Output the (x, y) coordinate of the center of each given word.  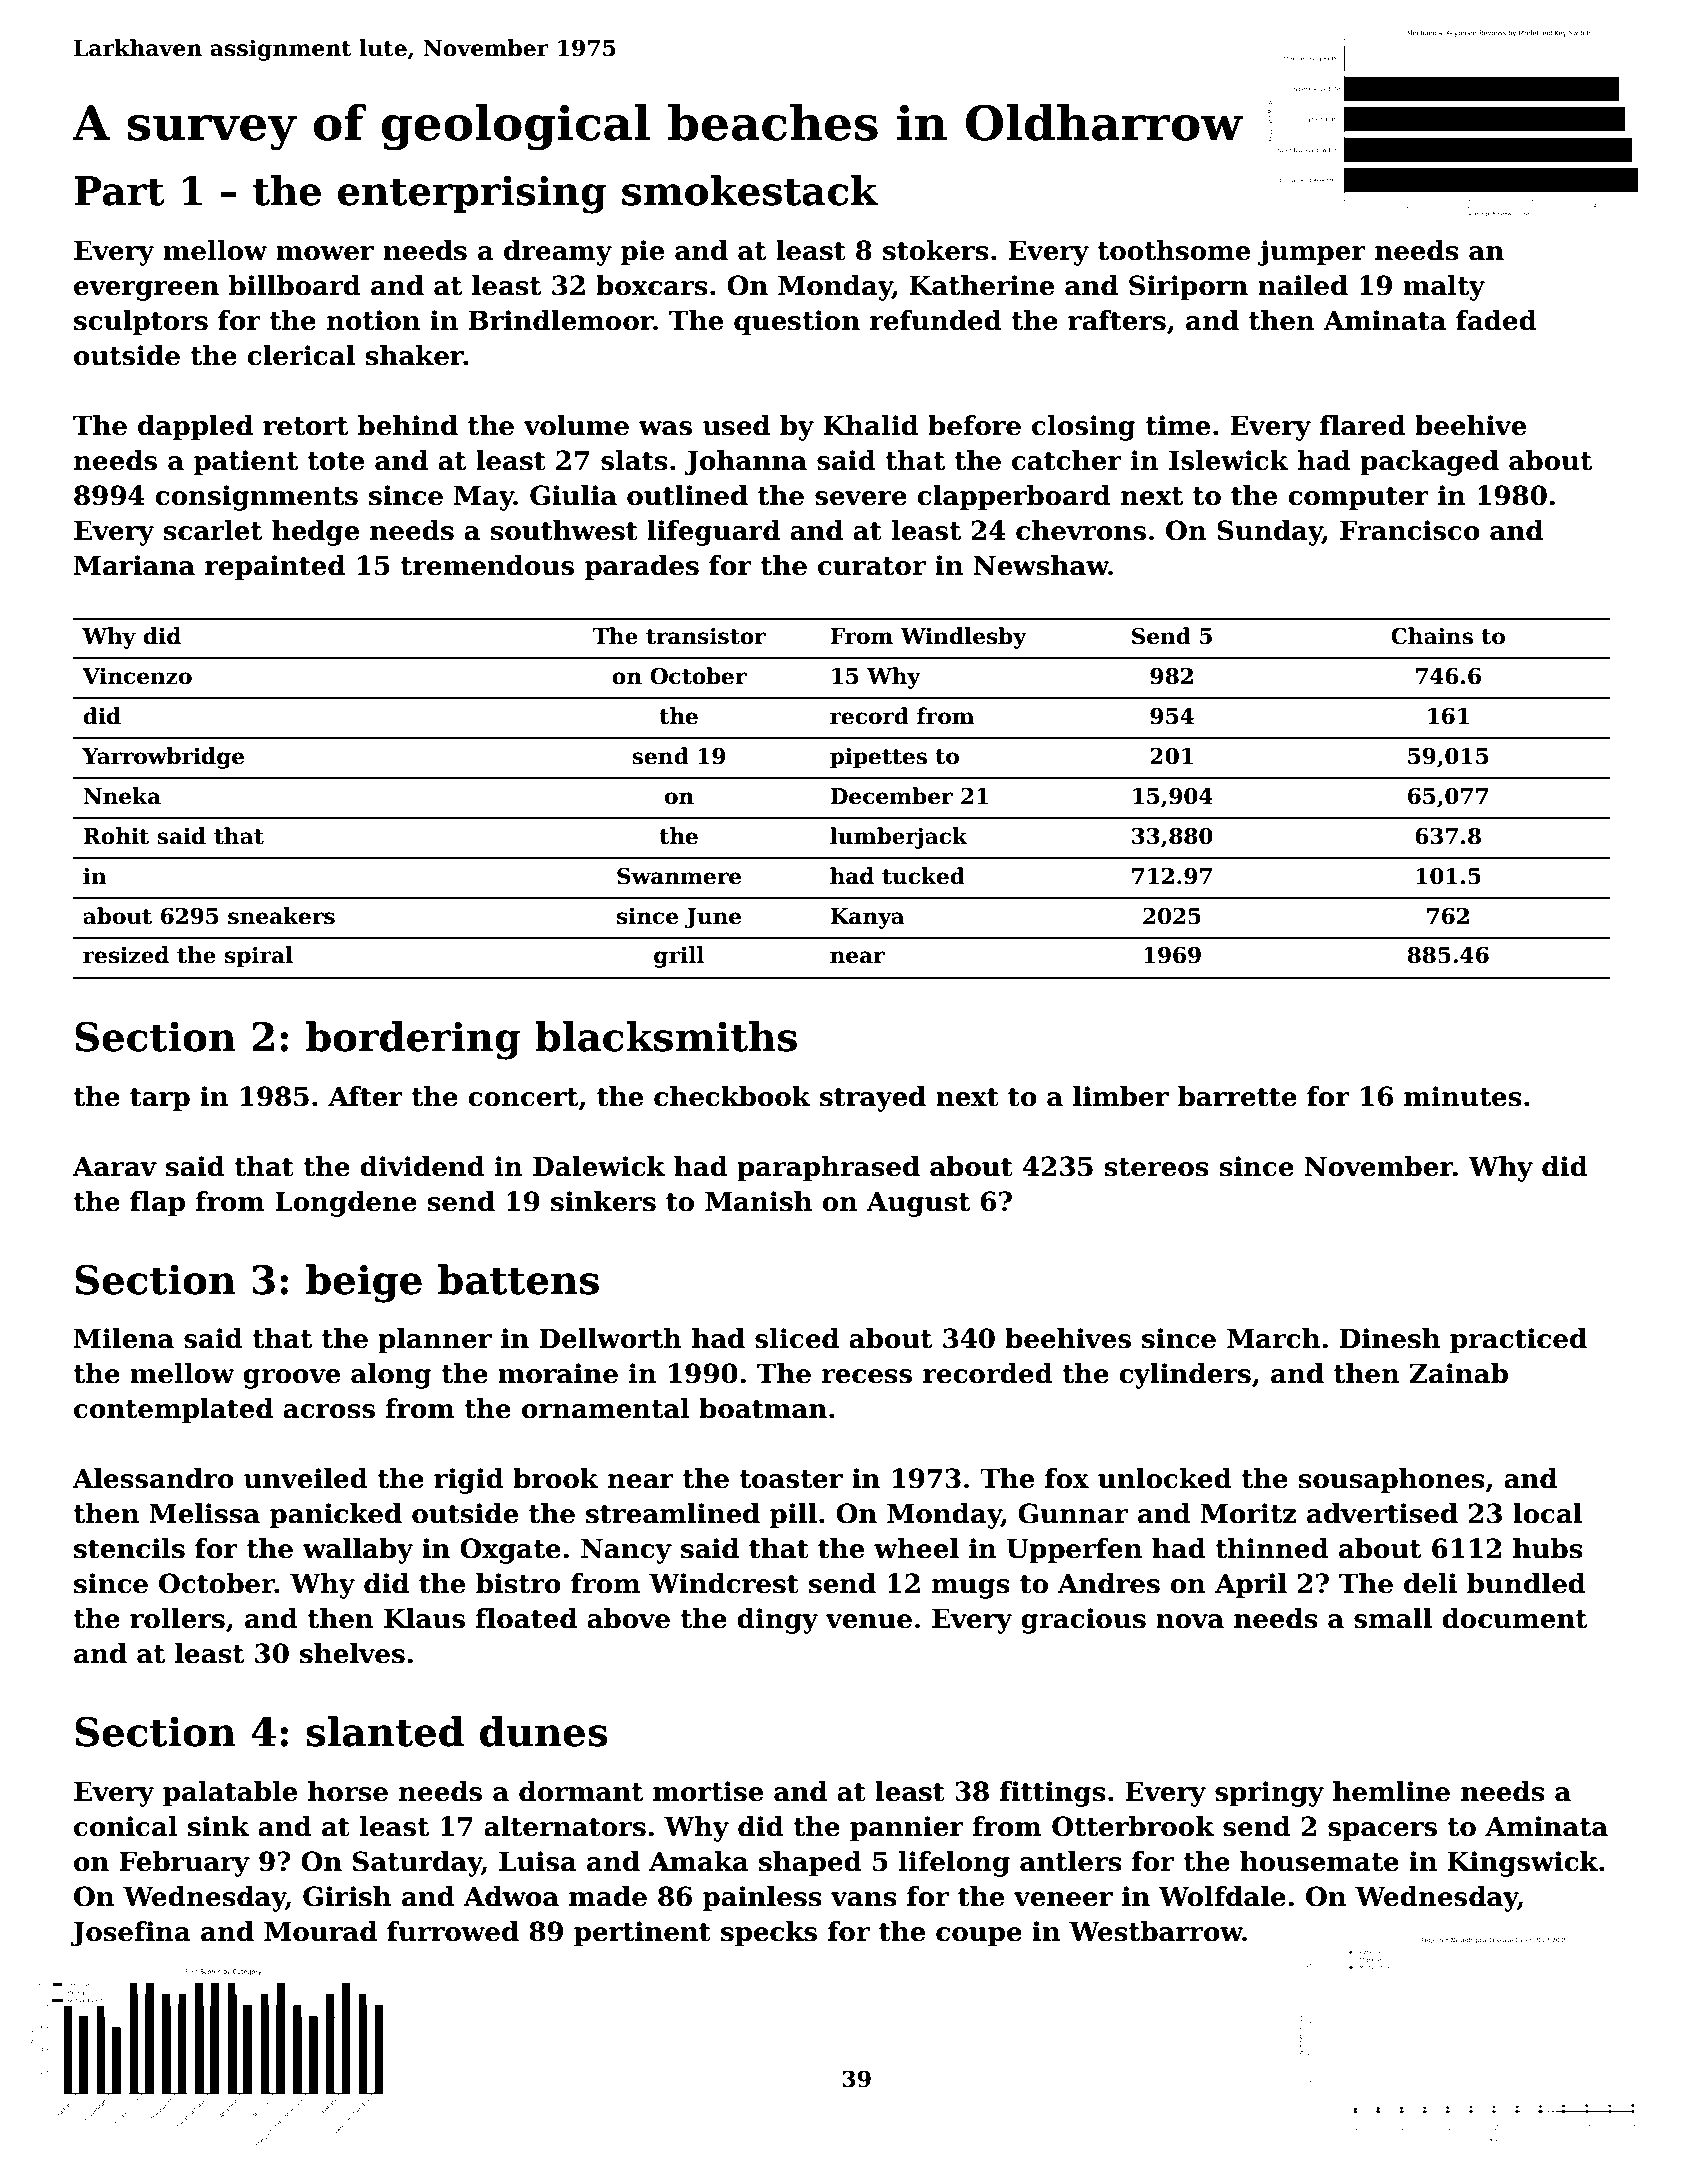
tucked (923, 876)
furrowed (453, 1931)
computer (1358, 499)
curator (872, 566)
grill (679, 957)
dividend (422, 1166)
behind (408, 425)
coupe (979, 1937)
